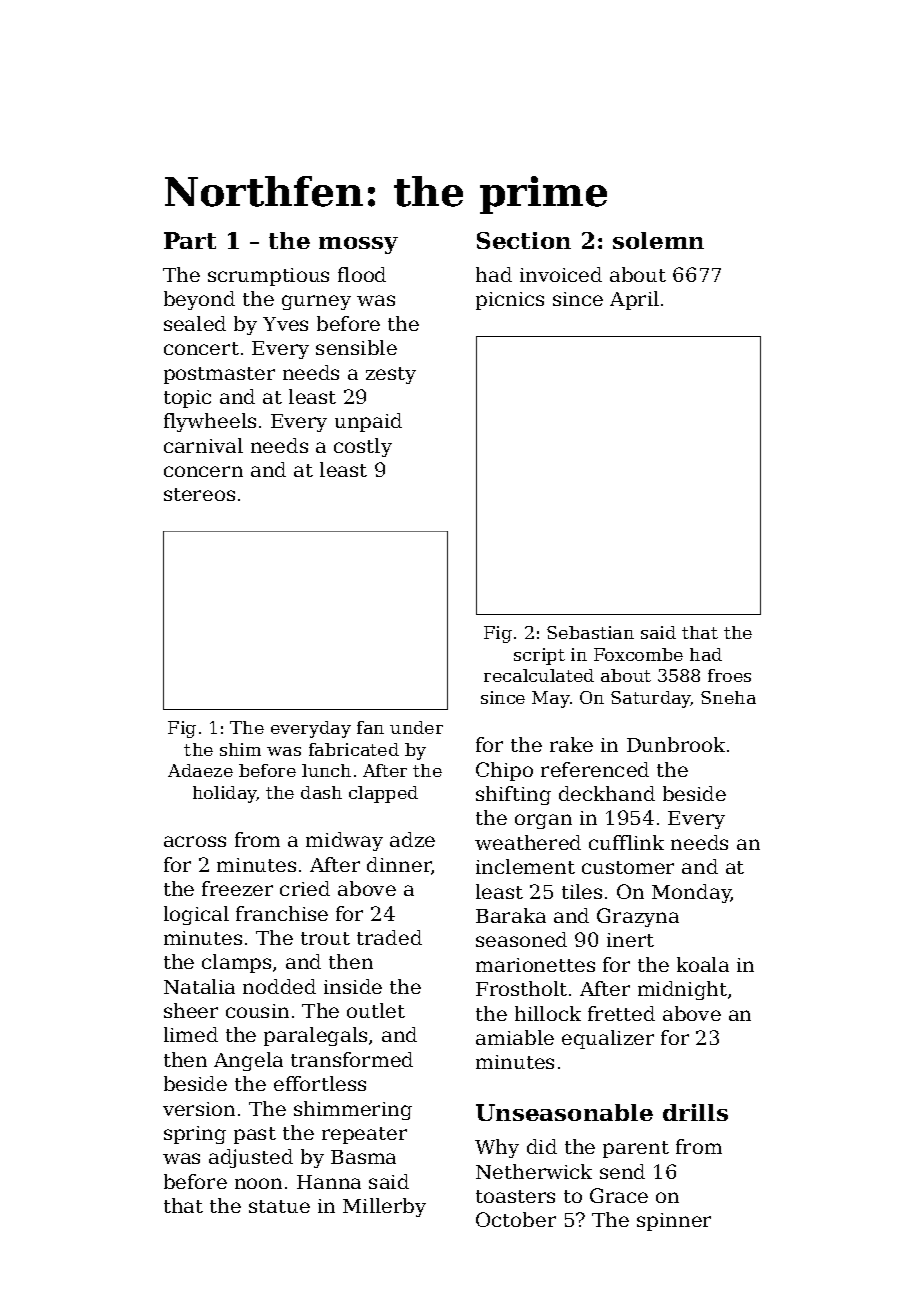  What do you see at coordinates (282, 913) in the screenshot?
I see `franchise` at bounding box center [282, 913].
